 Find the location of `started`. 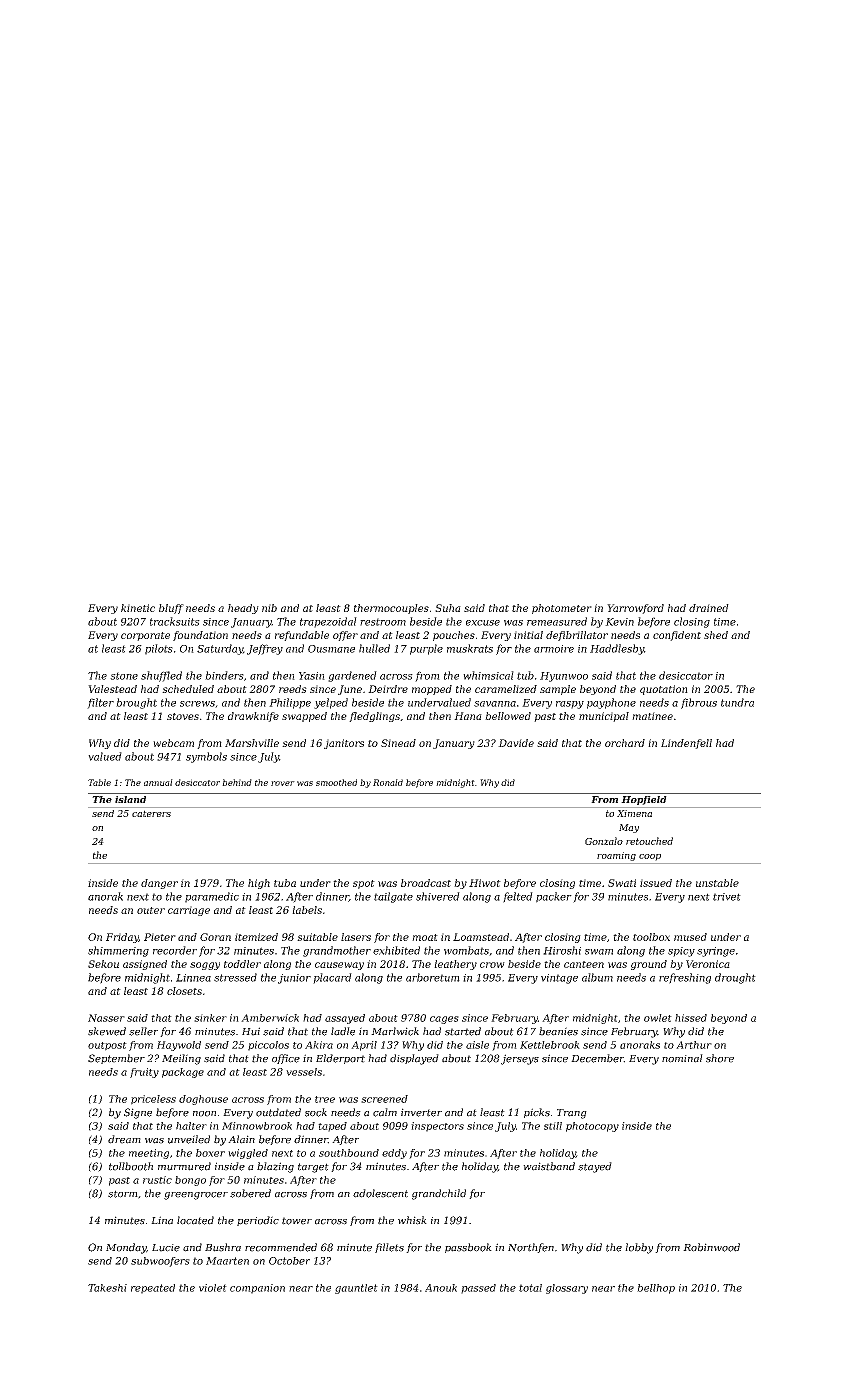

started is located at coordinates (463, 1031).
